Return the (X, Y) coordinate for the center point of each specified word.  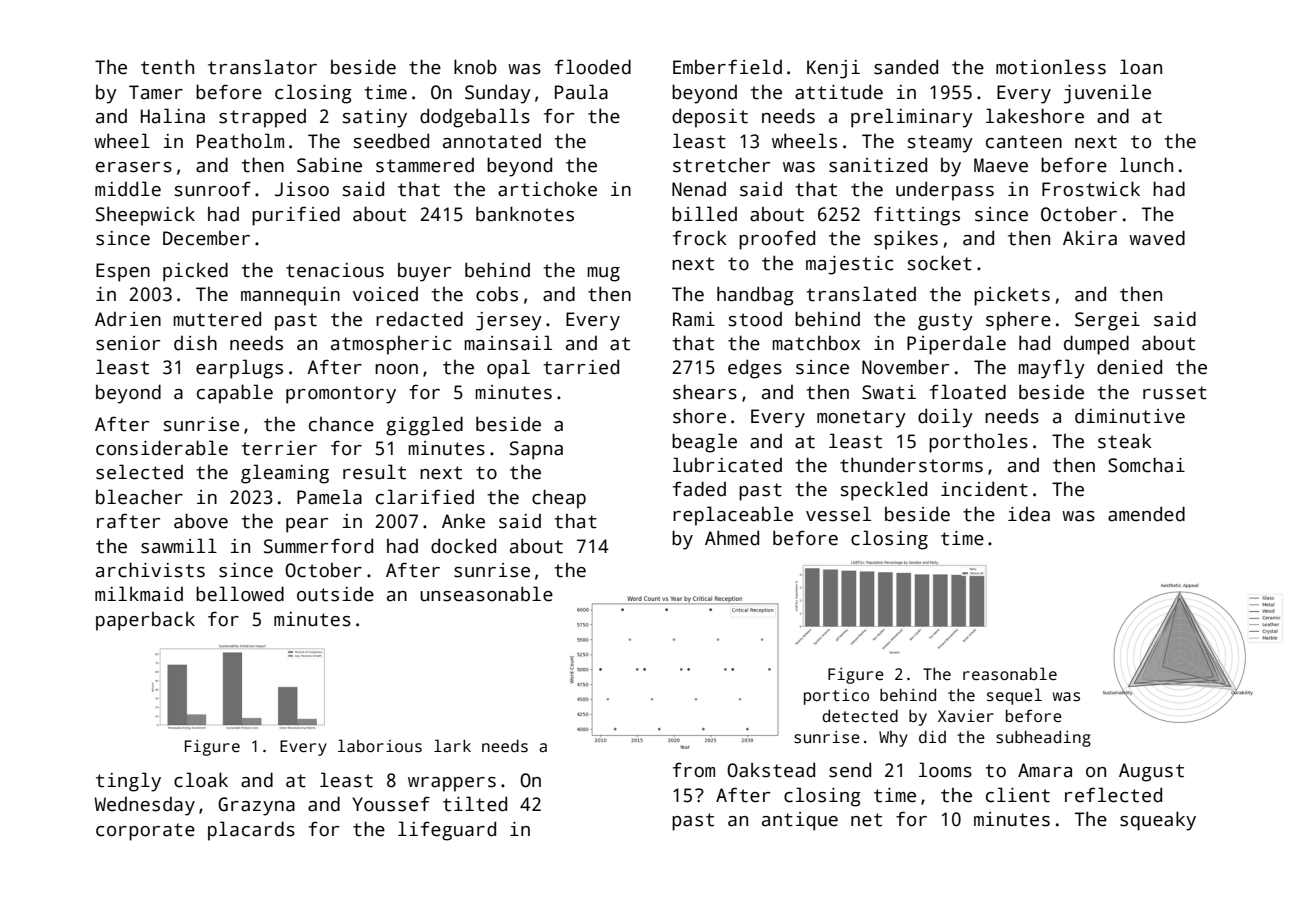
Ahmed (732, 538)
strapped (262, 118)
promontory (341, 395)
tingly (128, 782)
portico (836, 697)
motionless (1051, 67)
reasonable (1010, 674)
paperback (145, 621)
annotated (492, 141)
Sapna (536, 450)
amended (1146, 514)
